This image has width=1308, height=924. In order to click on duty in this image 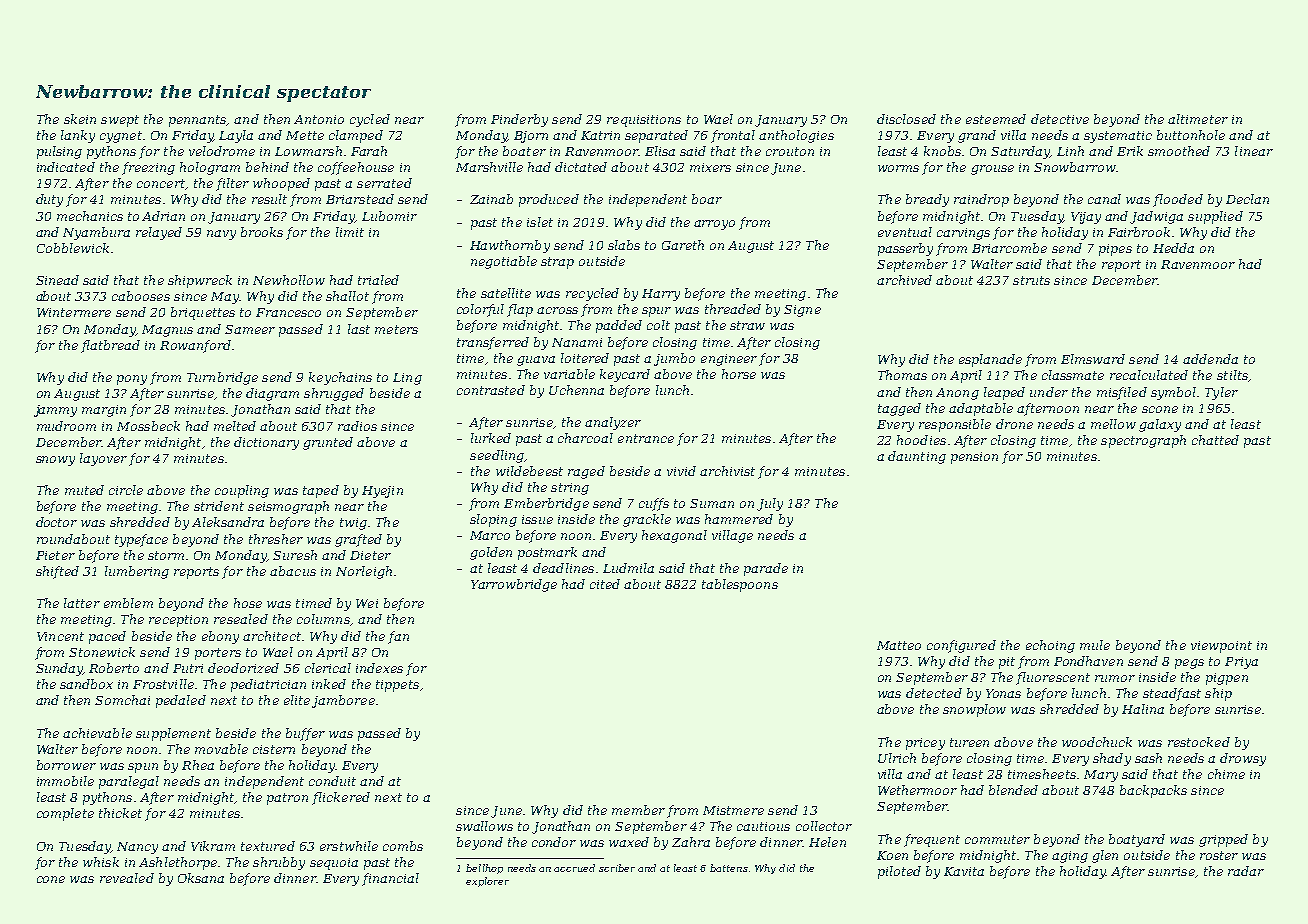, I will do `click(49, 200)`.
